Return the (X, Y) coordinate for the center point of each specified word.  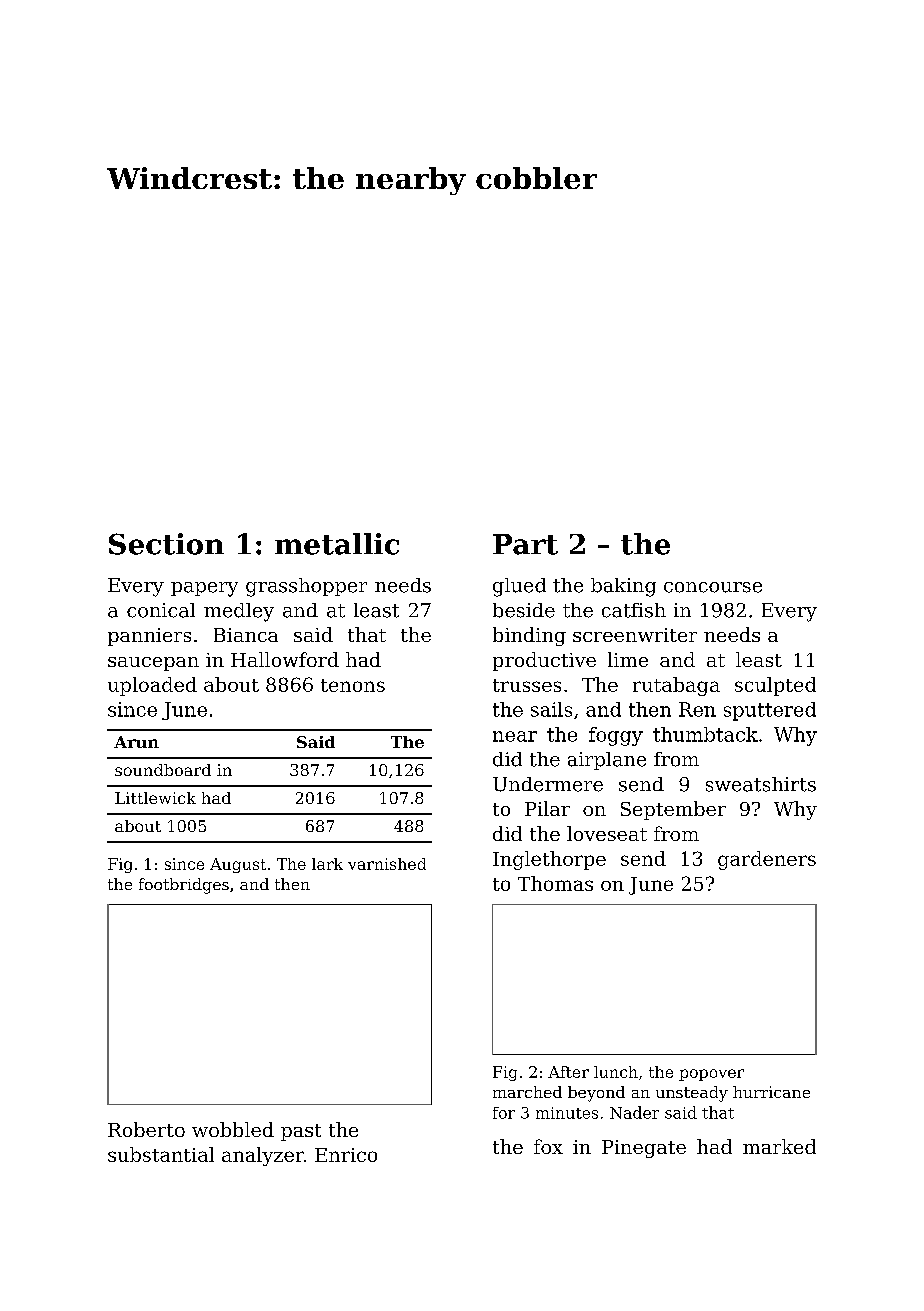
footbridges (184, 886)
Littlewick (155, 798)
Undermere (548, 784)
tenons (353, 685)
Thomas (555, 883)
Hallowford (285, 659)
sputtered (770, 711)
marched (527, 1092)
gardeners (767, 860)
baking (623, 587)
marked (779, 1146)
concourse (713, 587)
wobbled (233, 1129)
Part (525, 544)
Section (166, 544)
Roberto (146, 1129)
